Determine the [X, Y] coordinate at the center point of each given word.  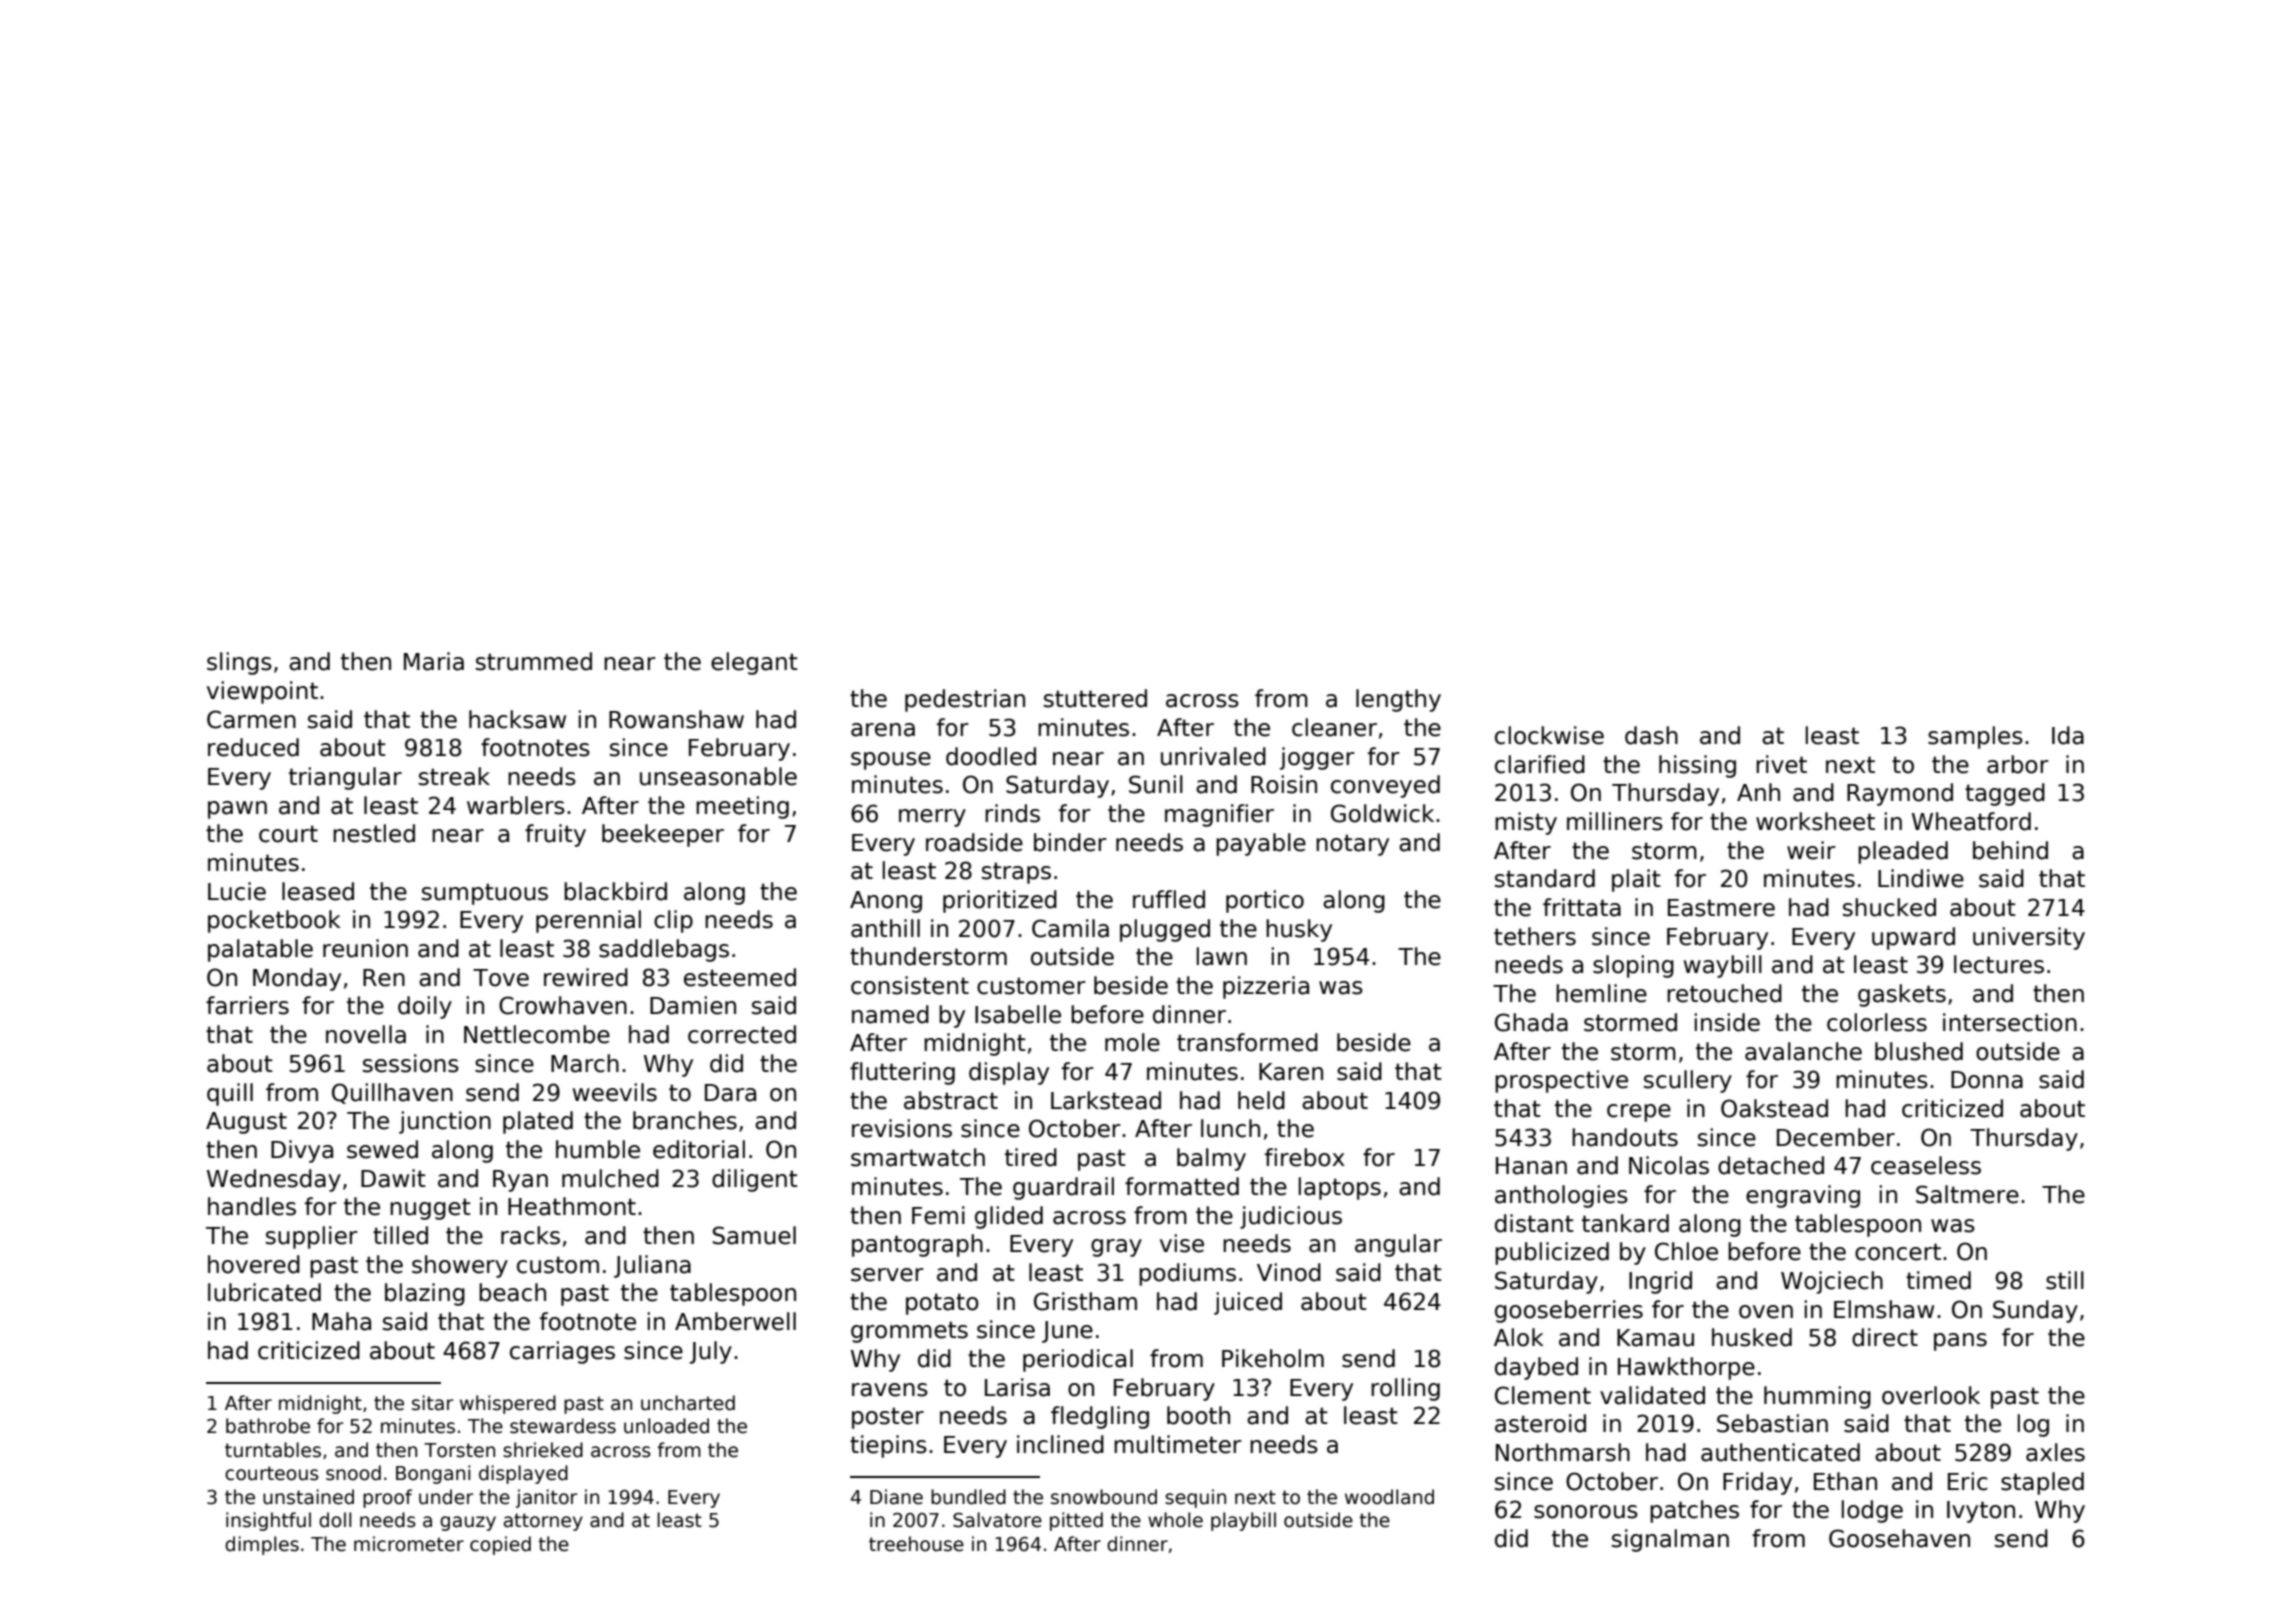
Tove [501, 978]
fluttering [902, 1073]
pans [1960, 1342]
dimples [262, 1545]
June [1067, 1332]
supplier [312, 1237]
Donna [1987, 1080]
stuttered [1095, 698]
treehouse [916, 1544]
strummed [534, 661]
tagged [2005, 794]
